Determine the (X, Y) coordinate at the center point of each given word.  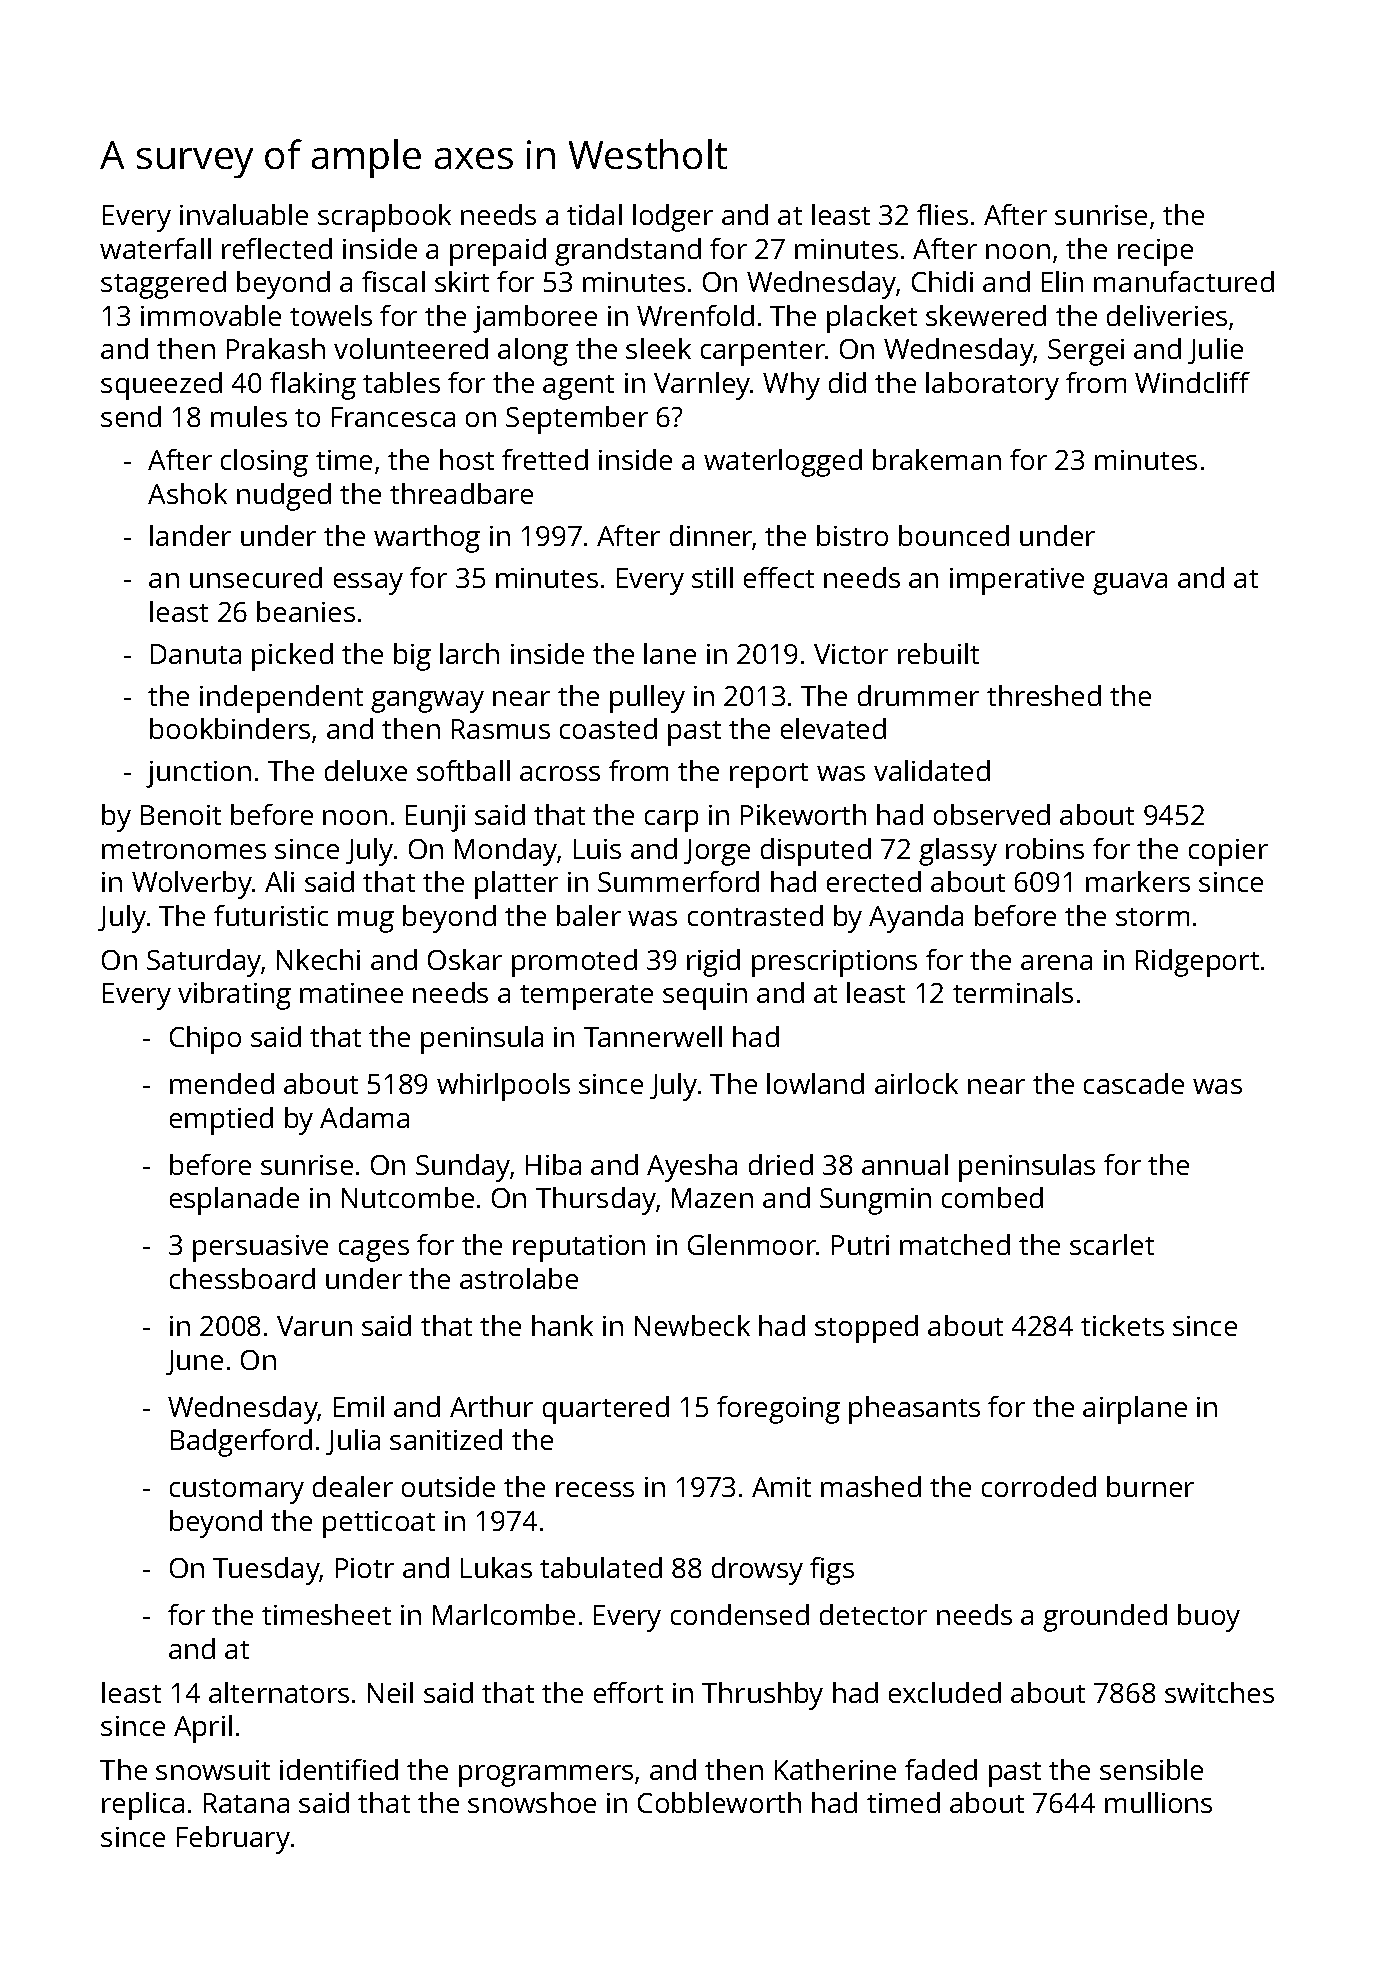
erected (874, 881)
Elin (1062, 281)
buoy (1209, 1618)
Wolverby (192, 885)
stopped (866, 1329)
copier (1228, 852)
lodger (673, 218)
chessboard (242, 1278)
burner (1150, 1486)
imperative (1017, 581)
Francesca (393, 417)
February (233, 1840)
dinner (711, 537)
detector (873, 1614)
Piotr (365, 1568)
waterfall (155, 248)
